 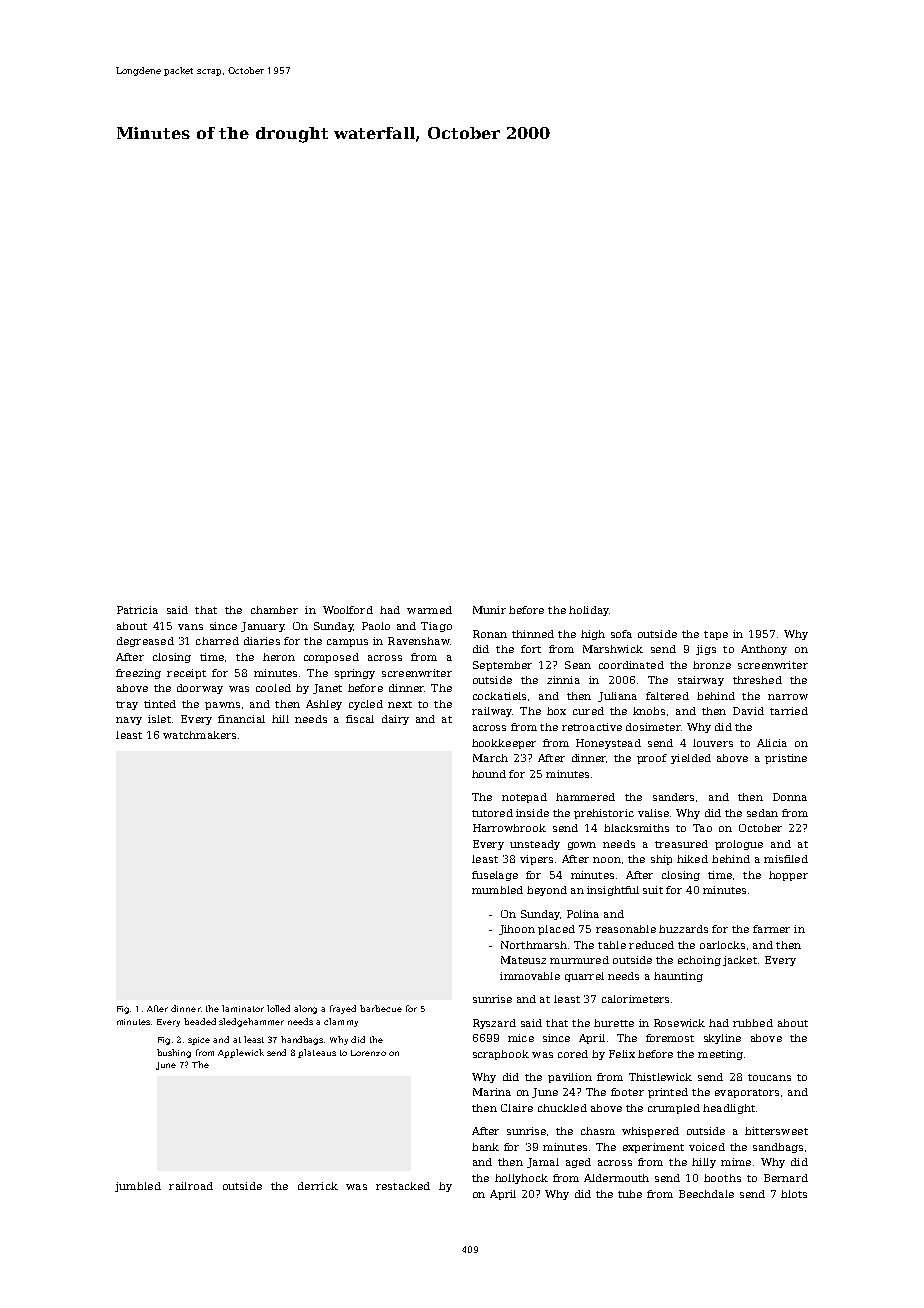 What do you see at coordinates (489, 610) in the screenshot?
I see `Munir` at bounding box center [489, 610].
